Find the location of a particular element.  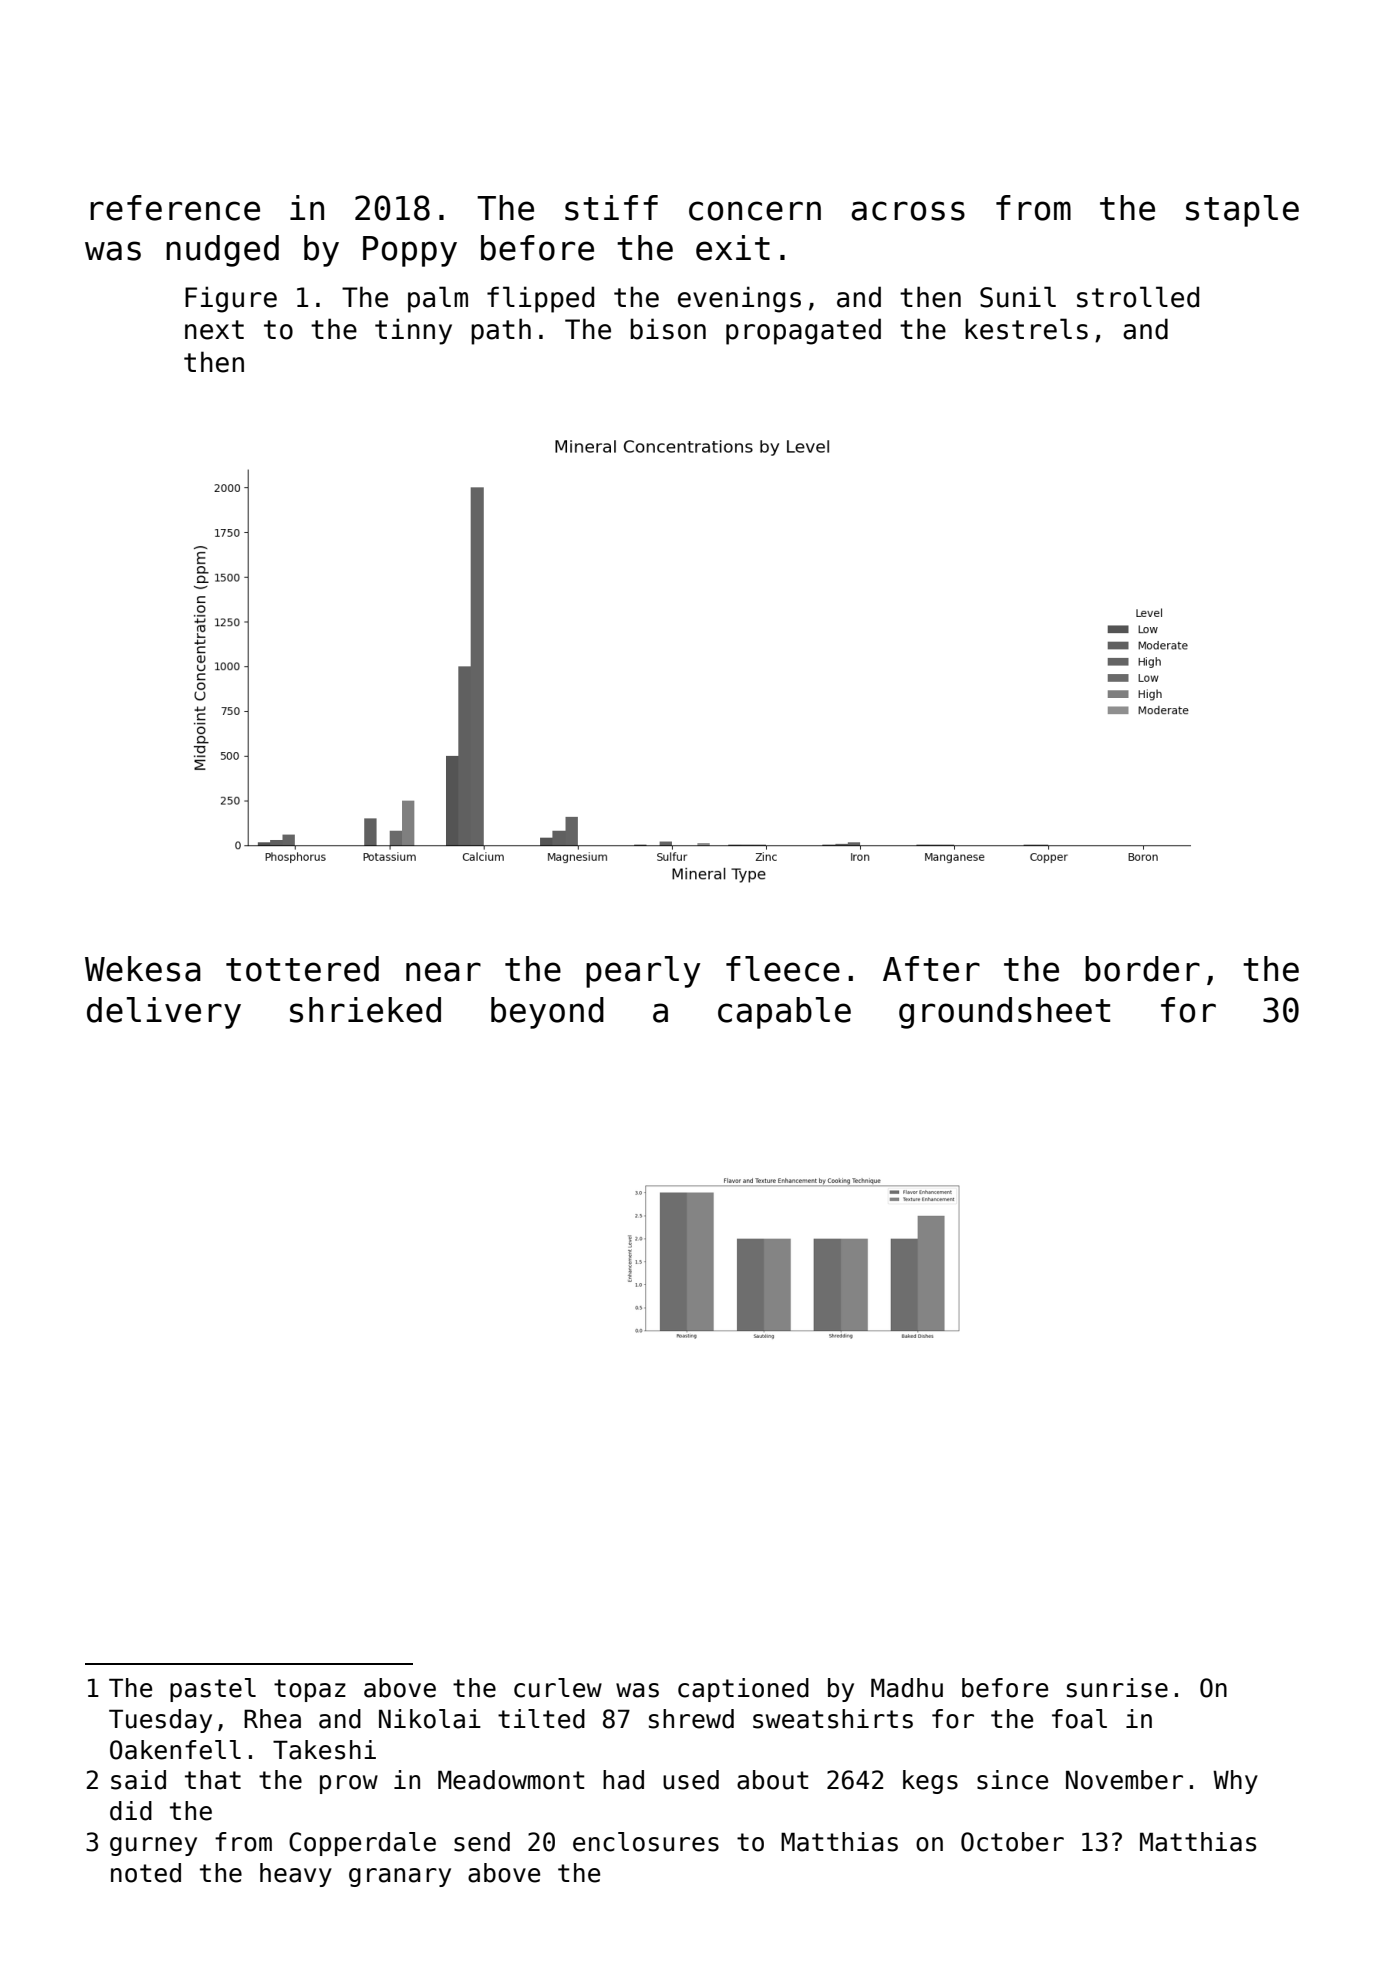

delivery is located at coordinates (164, 1013).
